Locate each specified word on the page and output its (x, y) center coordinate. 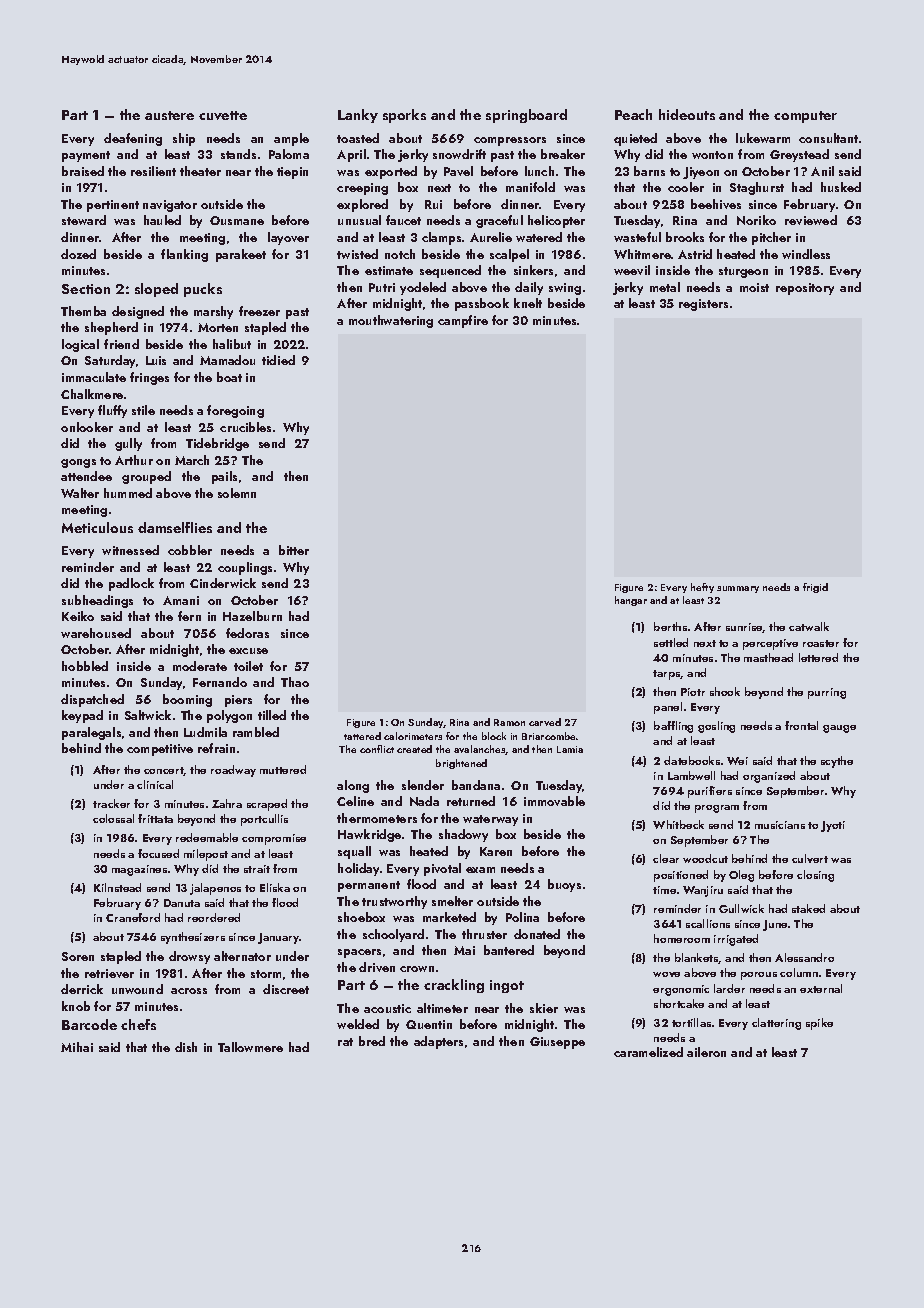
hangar (631, 601)
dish (186, 1047)
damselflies (175, 527)
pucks (203, 290)
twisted (357, 254)
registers (703, 305)
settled (671, 642)
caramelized (648, 1052)
